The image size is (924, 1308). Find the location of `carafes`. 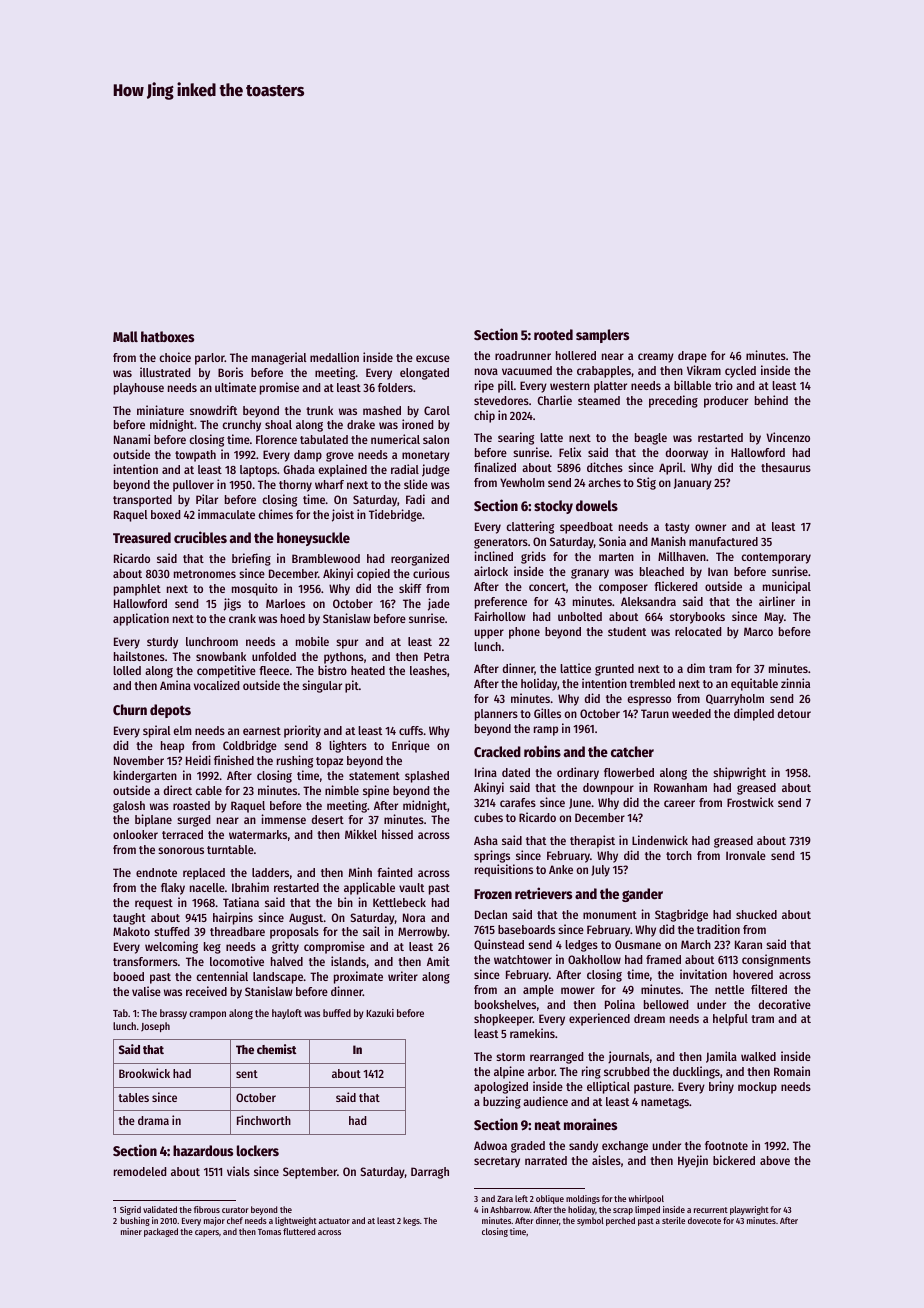

carafes is located at coordinates (518, 802).
